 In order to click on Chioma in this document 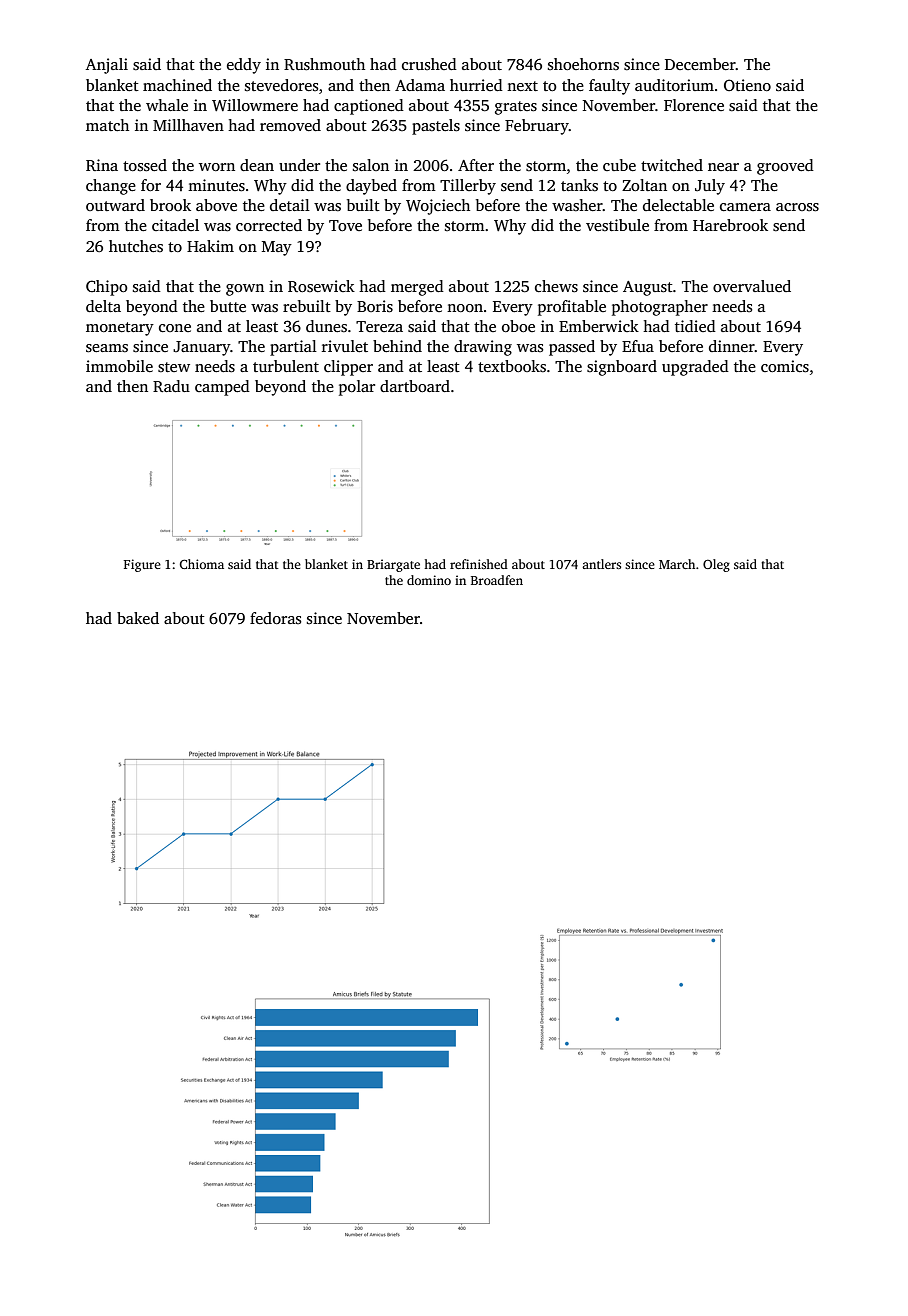, I will do `click(202, 564)`.
